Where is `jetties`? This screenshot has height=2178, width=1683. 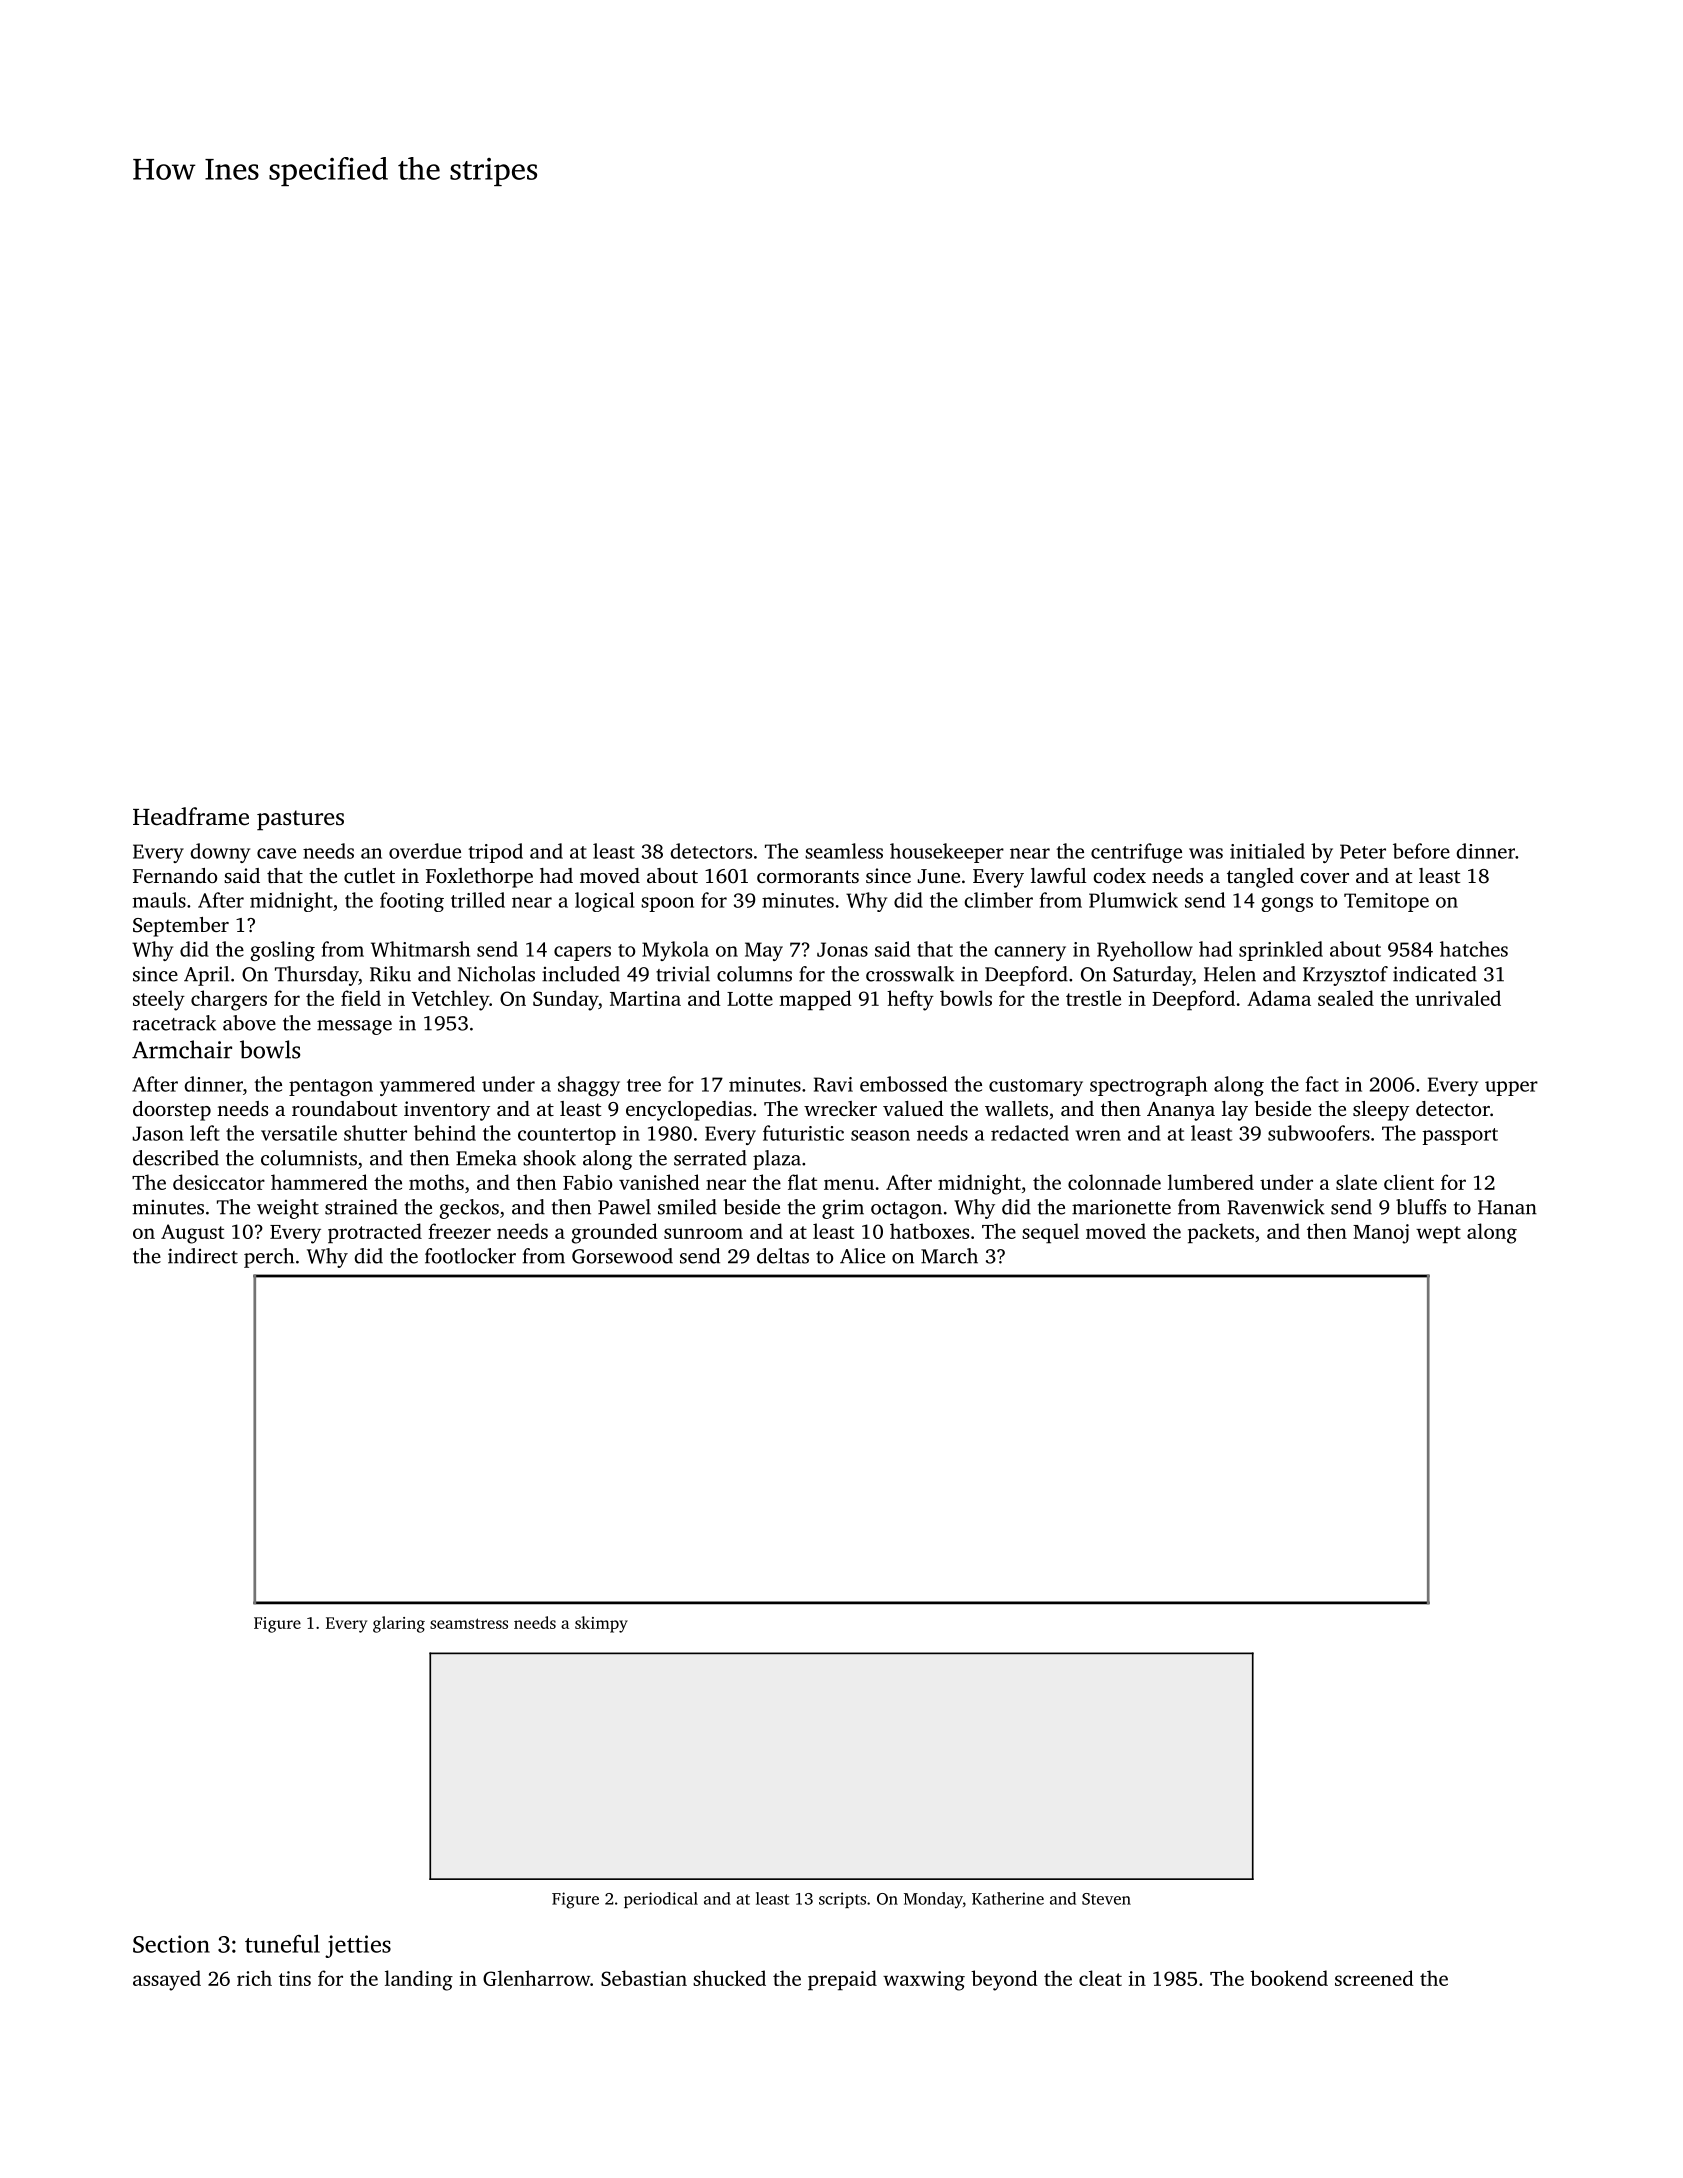 jetties is located at coordinates (358, 1946).
